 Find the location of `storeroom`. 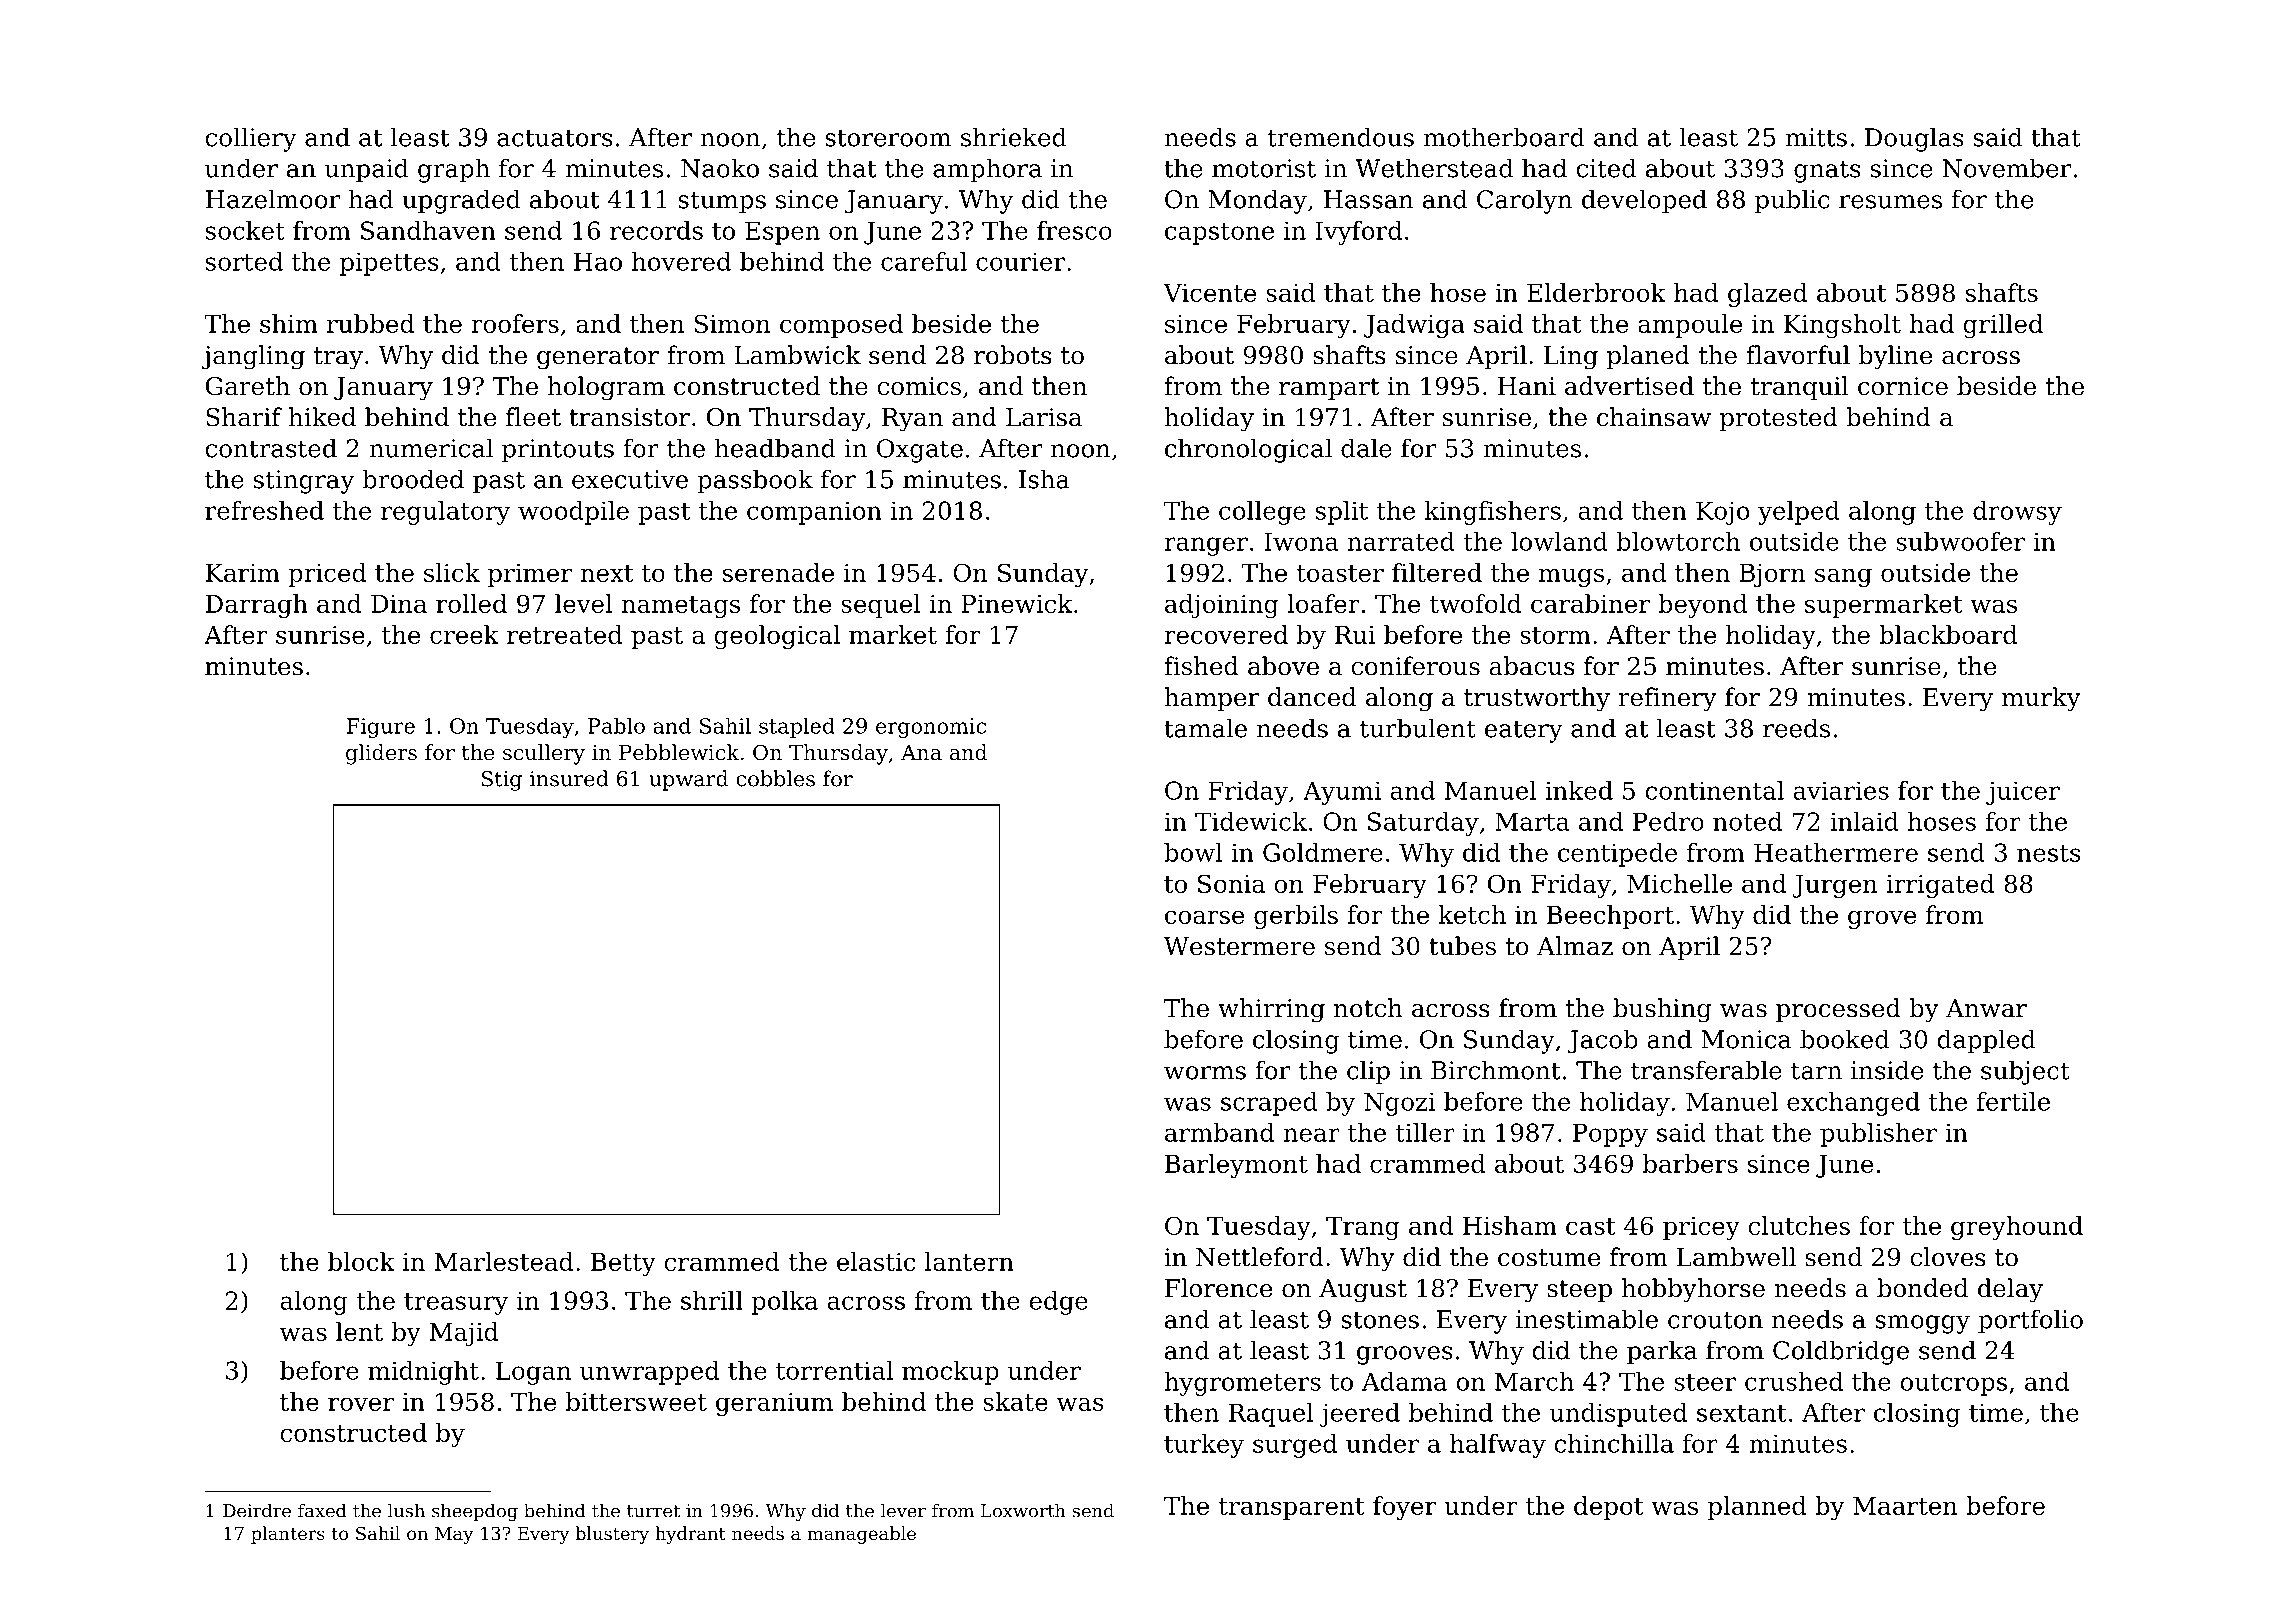

storeroom is located at coordinates (888, 138).
